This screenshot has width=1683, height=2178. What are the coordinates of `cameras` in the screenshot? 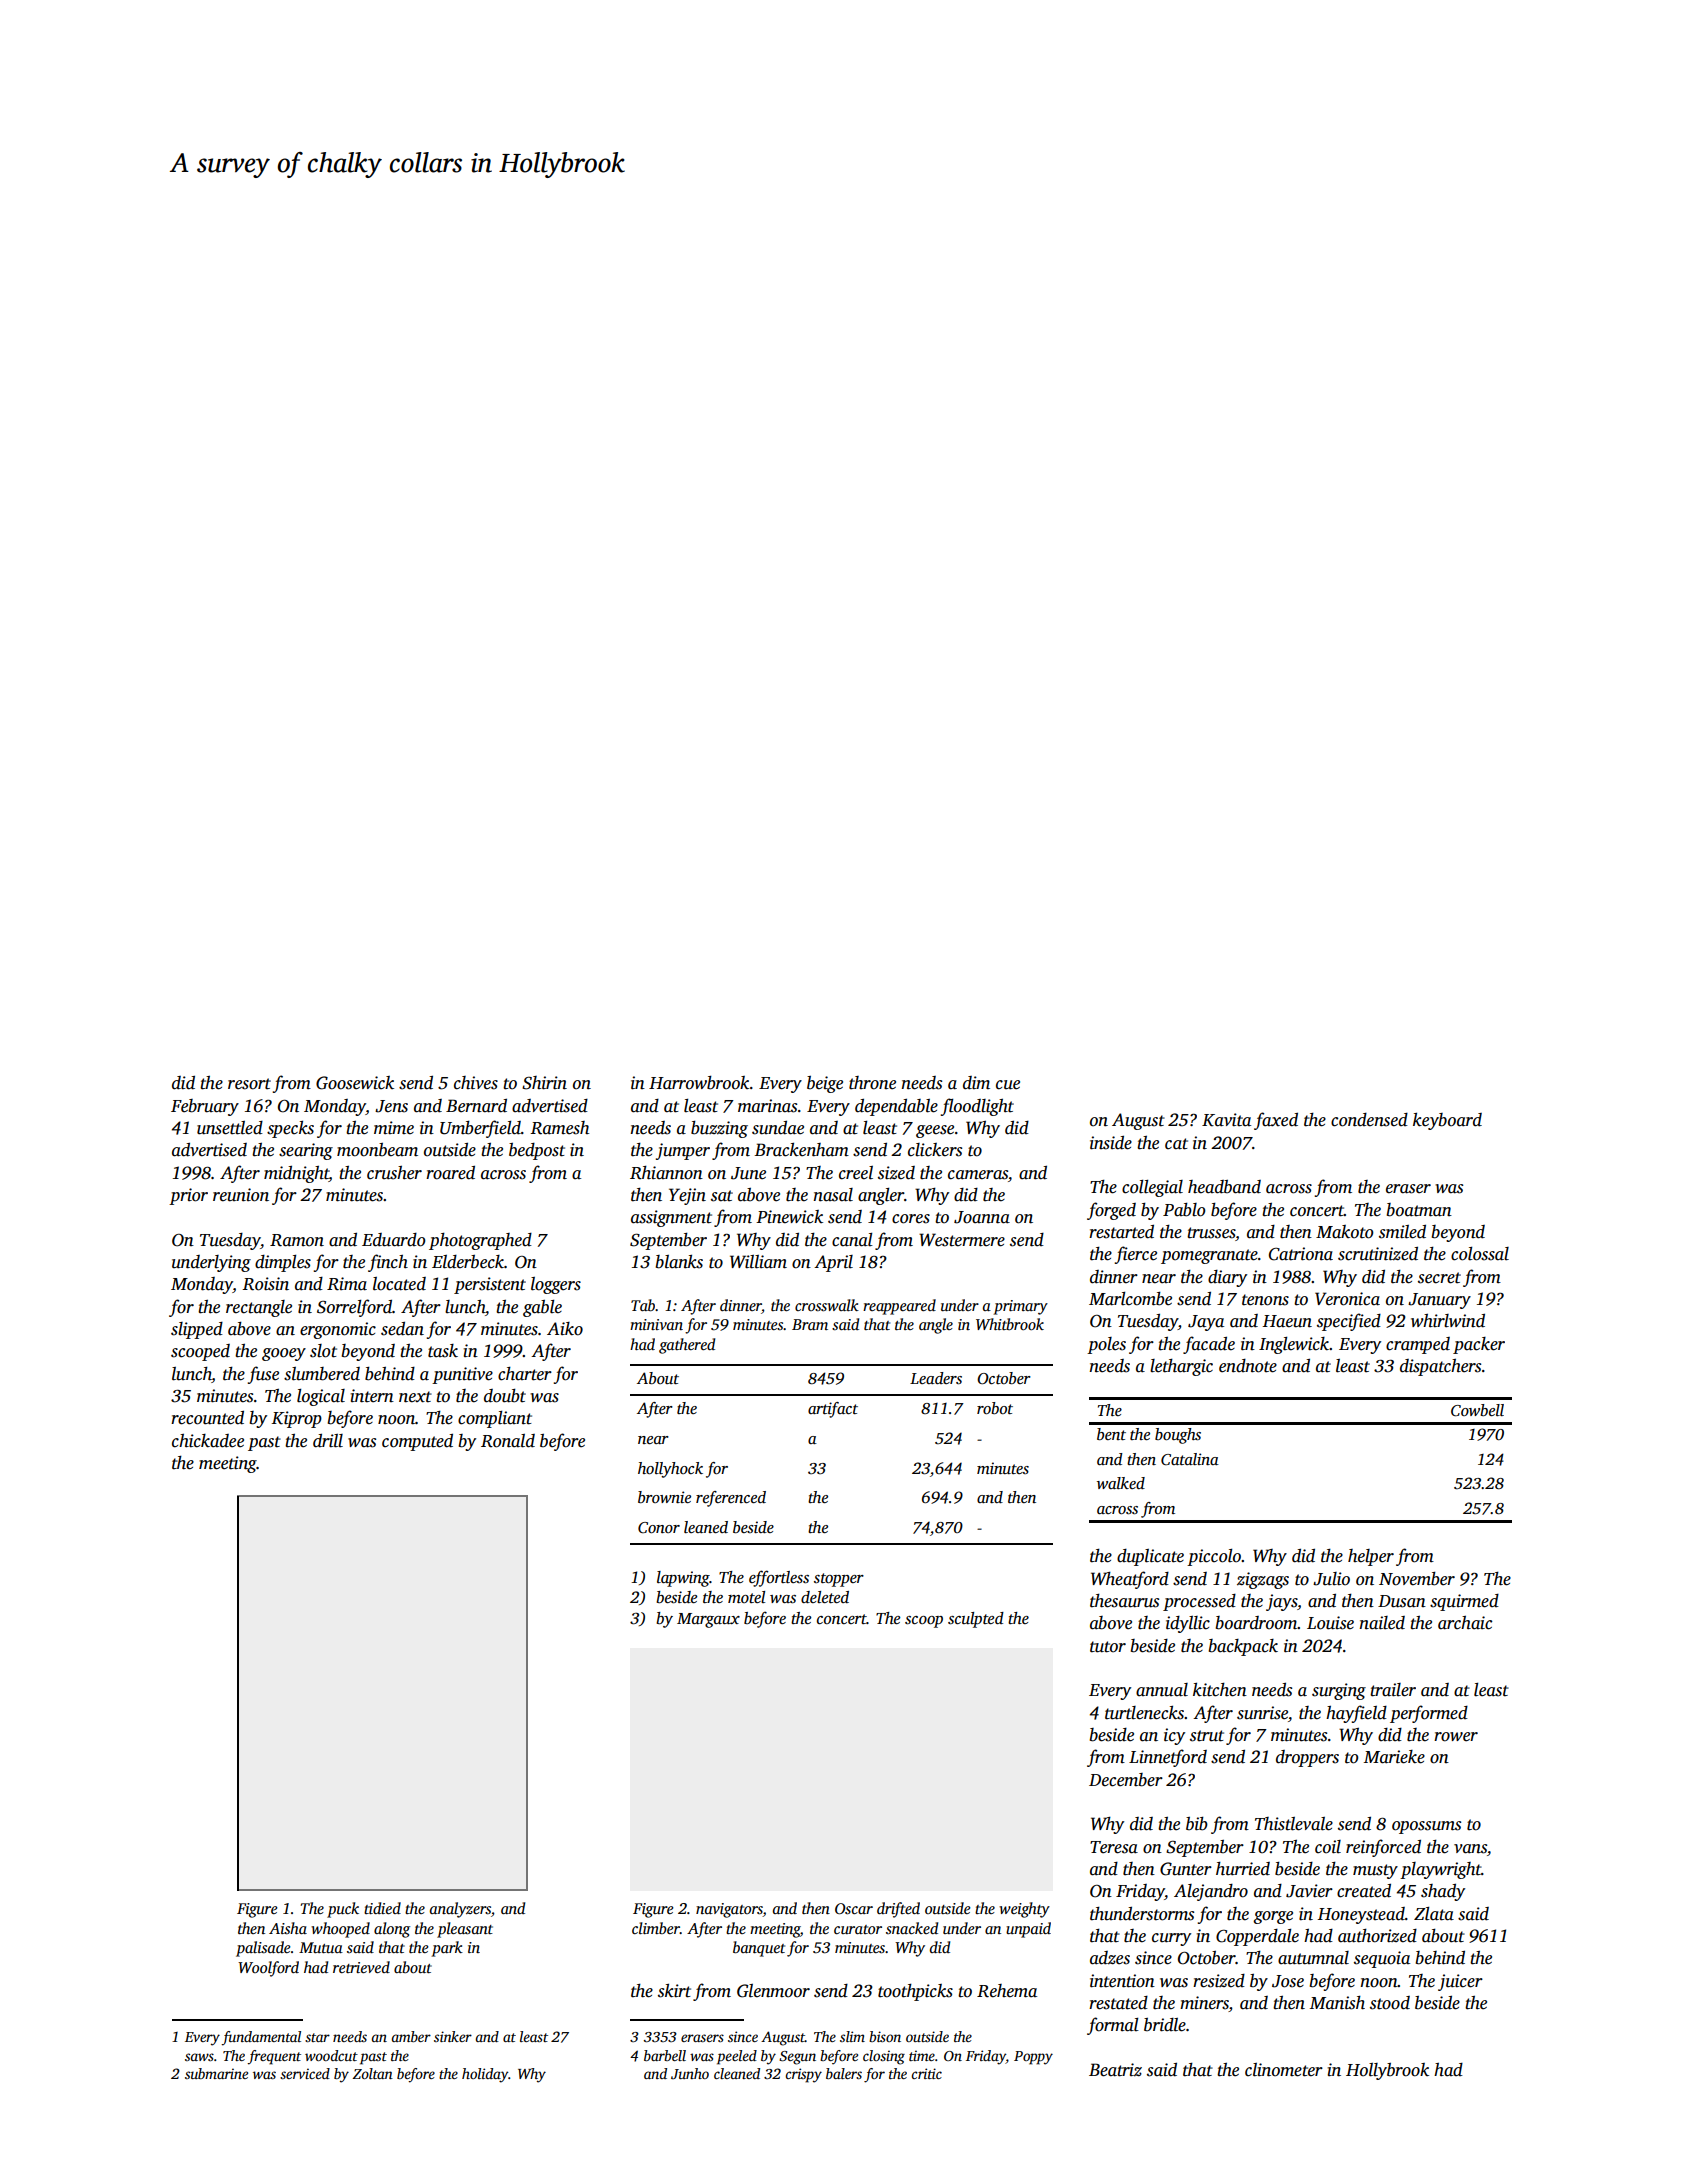 It's located at (978, 1175).
